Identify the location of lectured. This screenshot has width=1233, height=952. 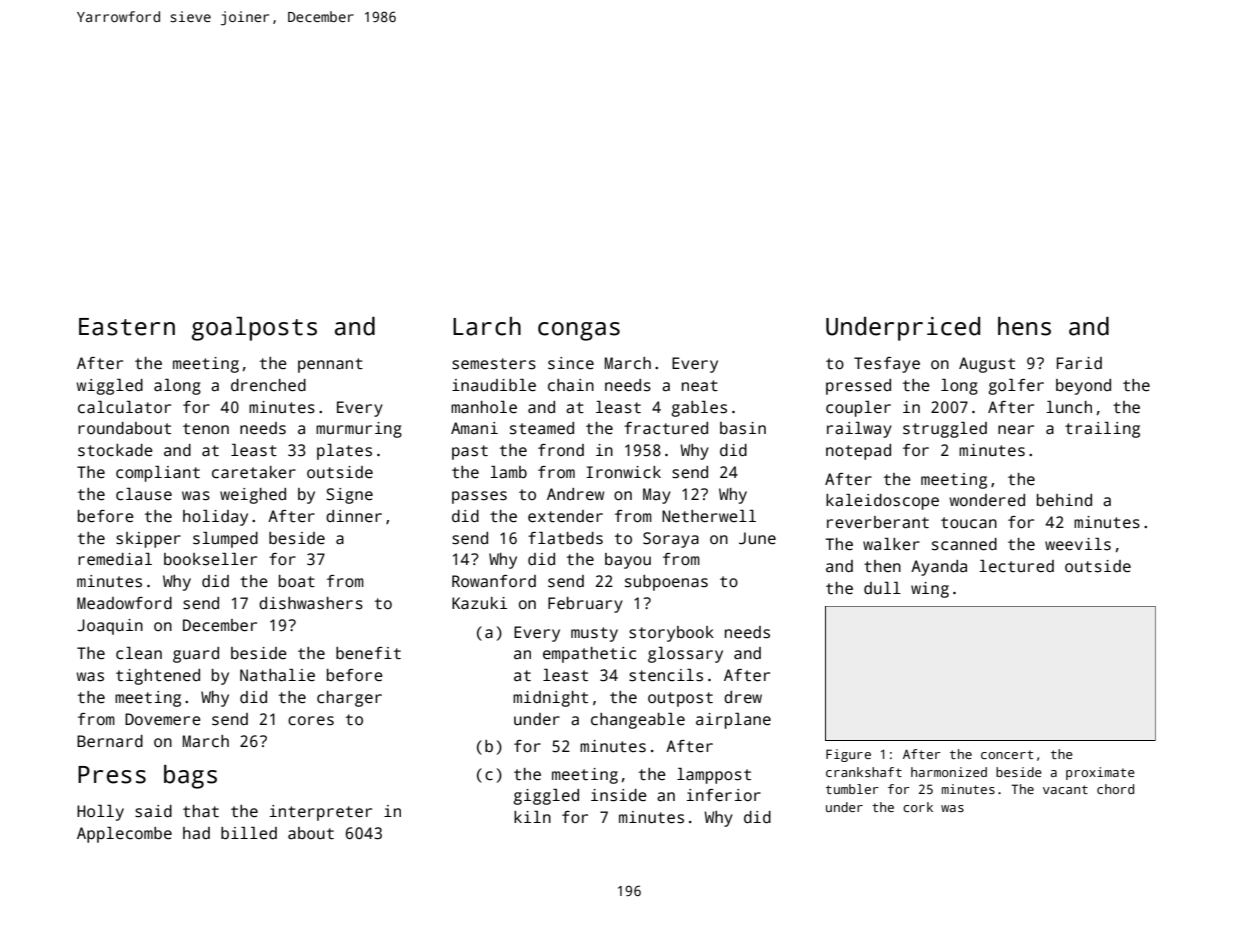
(1016, 566).
